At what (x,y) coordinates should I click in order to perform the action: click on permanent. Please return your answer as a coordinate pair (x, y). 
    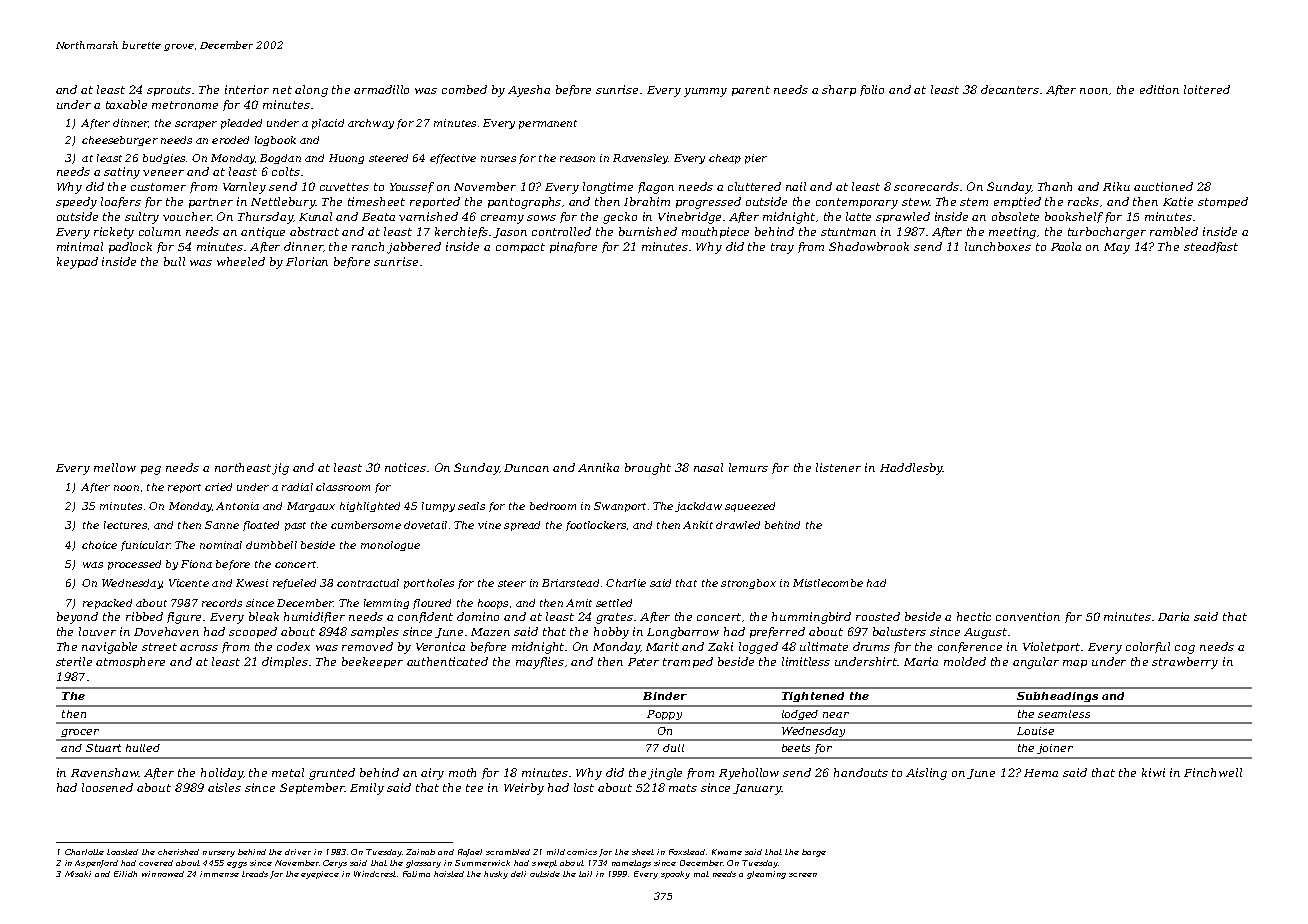
    Looking at the image, I should click on (548, 124).
